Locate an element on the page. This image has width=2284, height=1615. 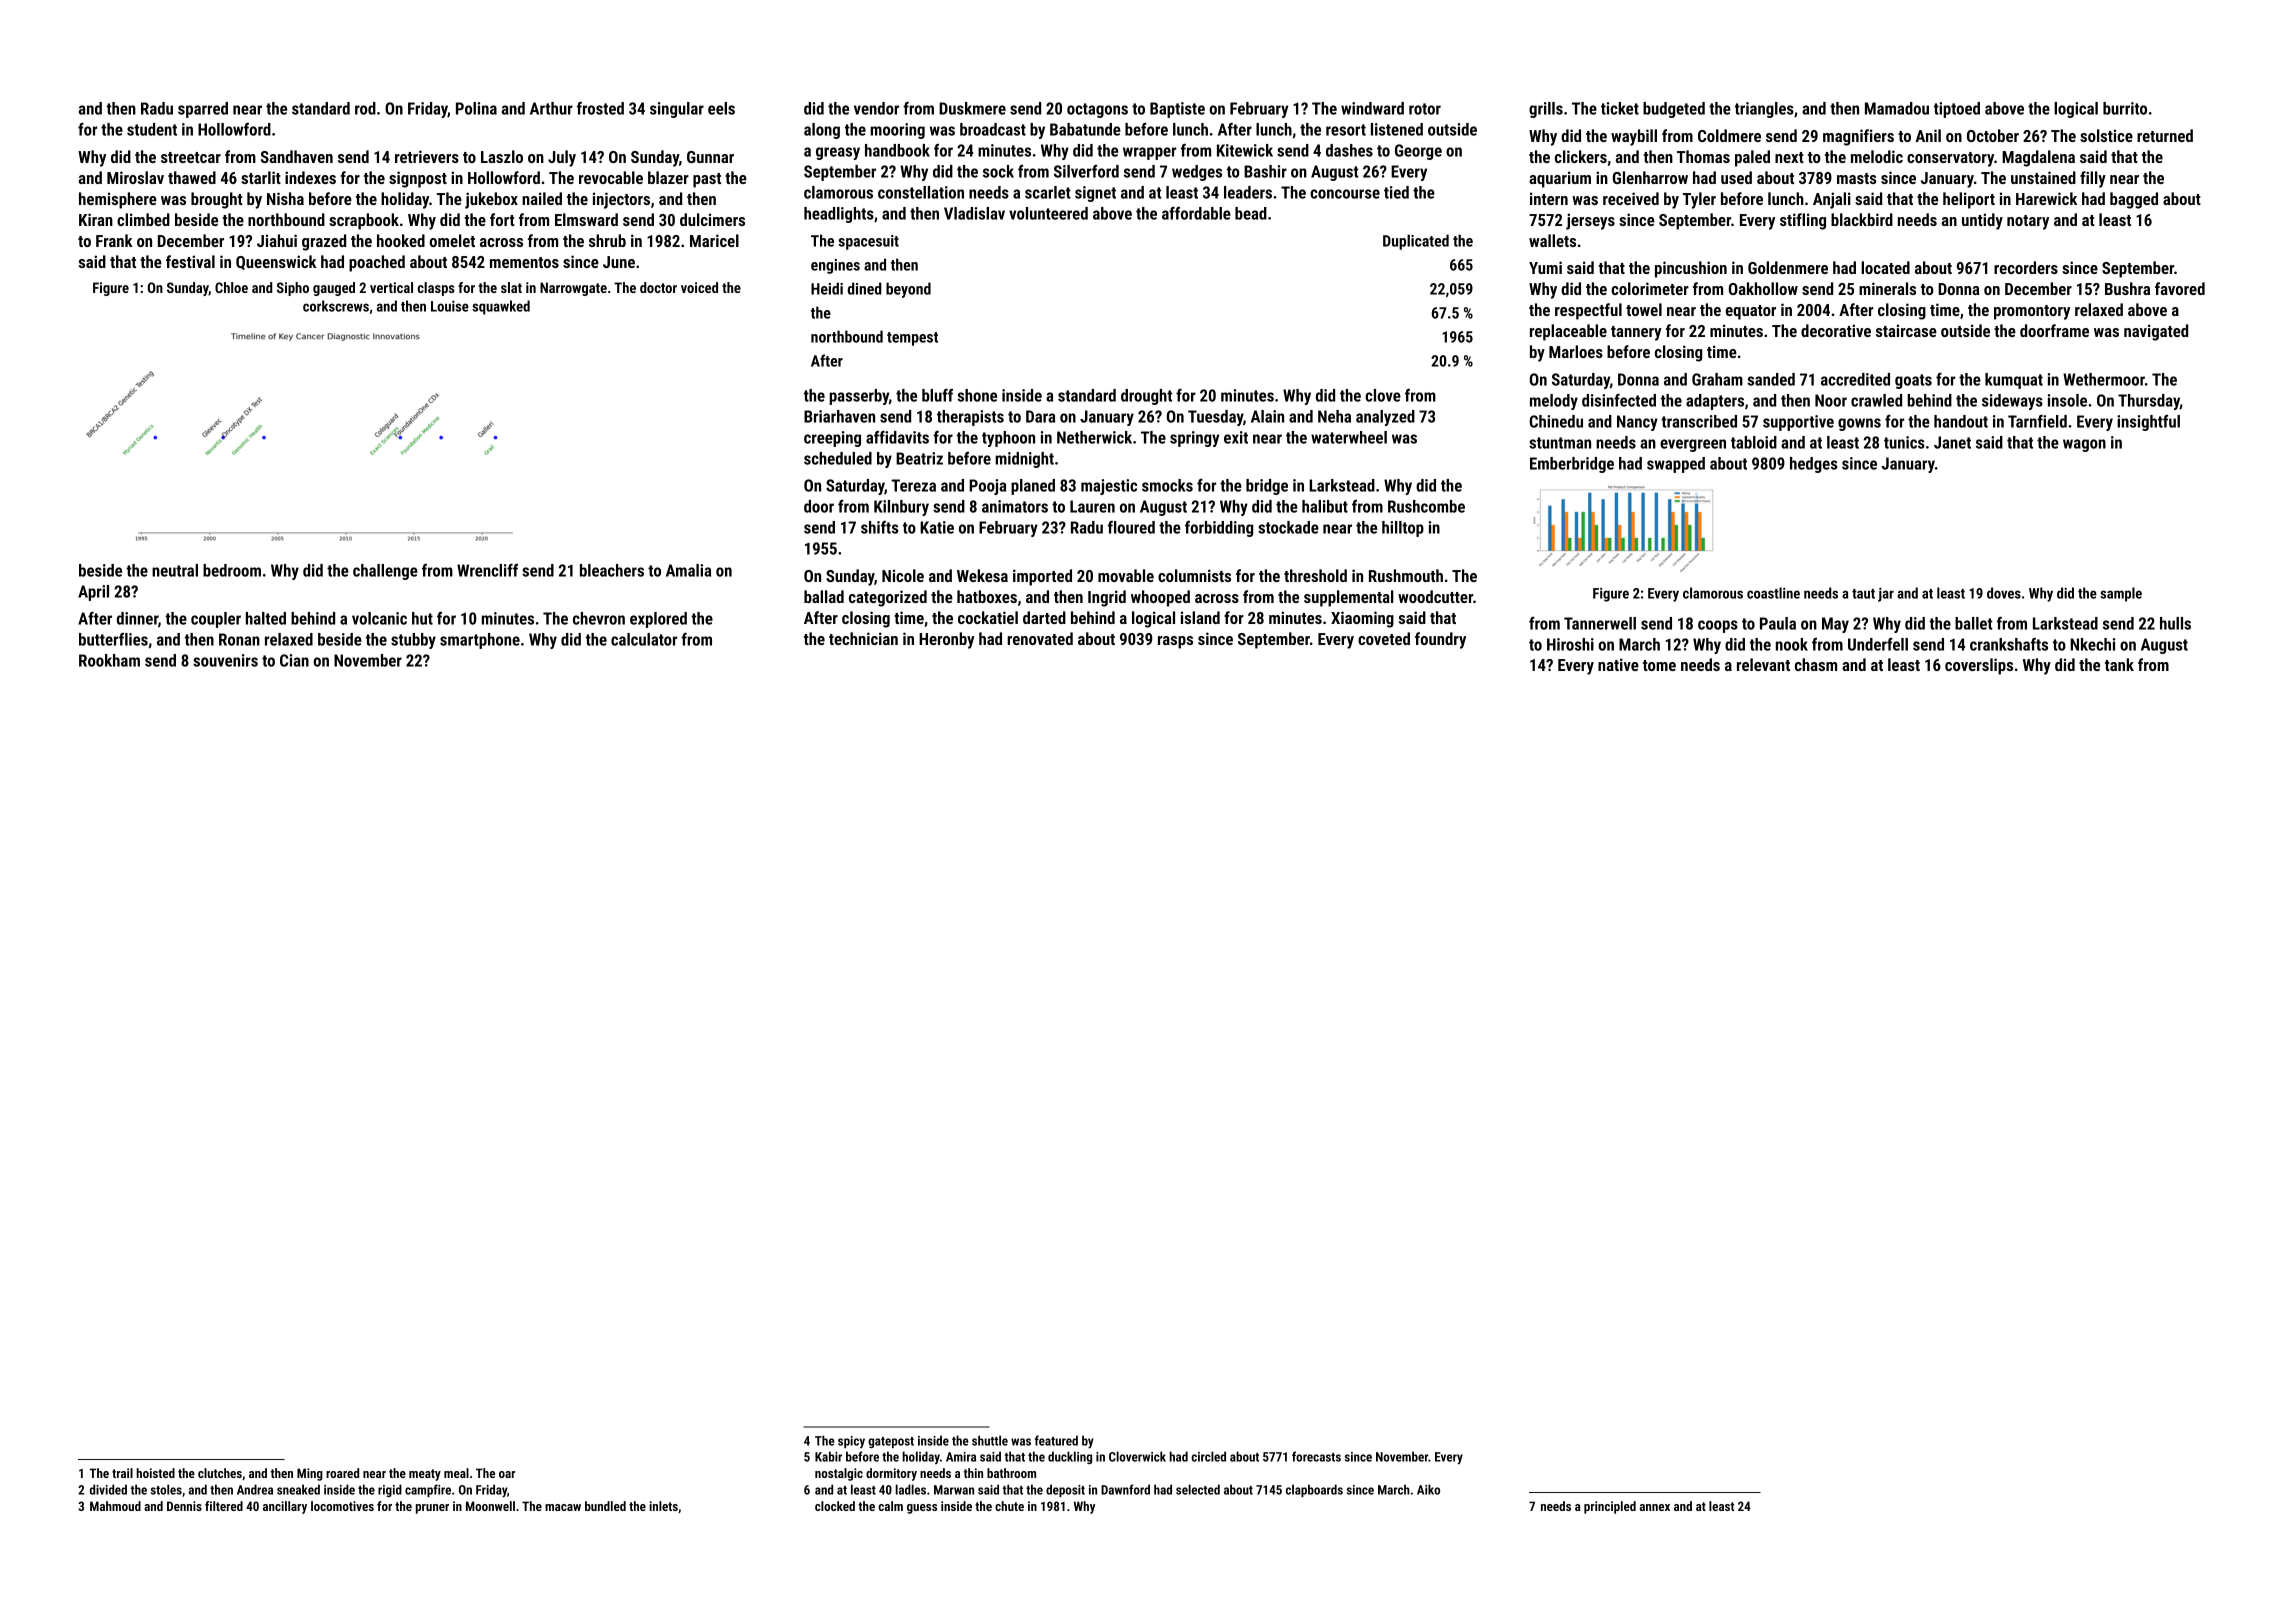
masts is located at coordinates (1857, 178).
